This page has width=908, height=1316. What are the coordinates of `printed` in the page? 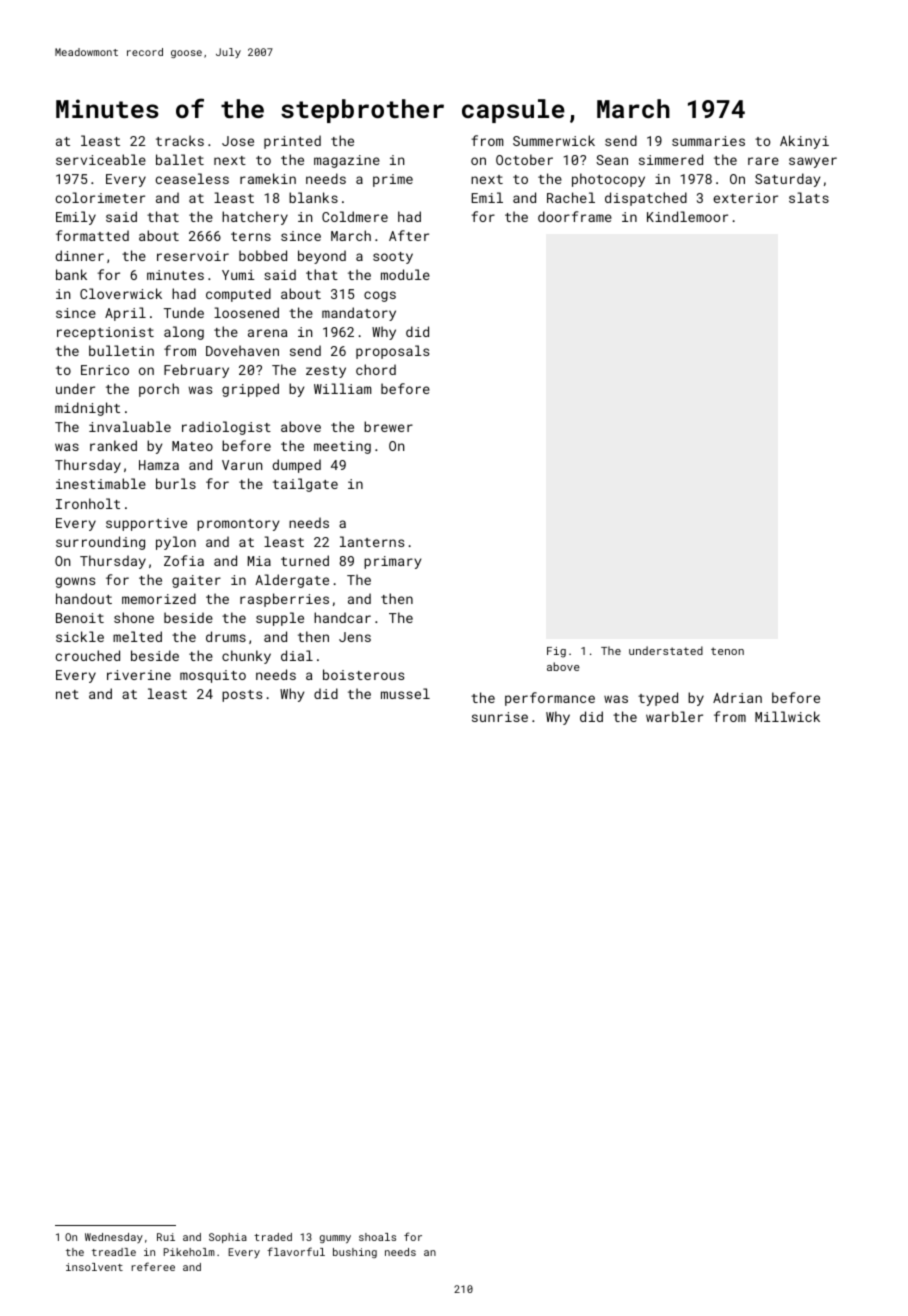 It's located at (292, 142).
